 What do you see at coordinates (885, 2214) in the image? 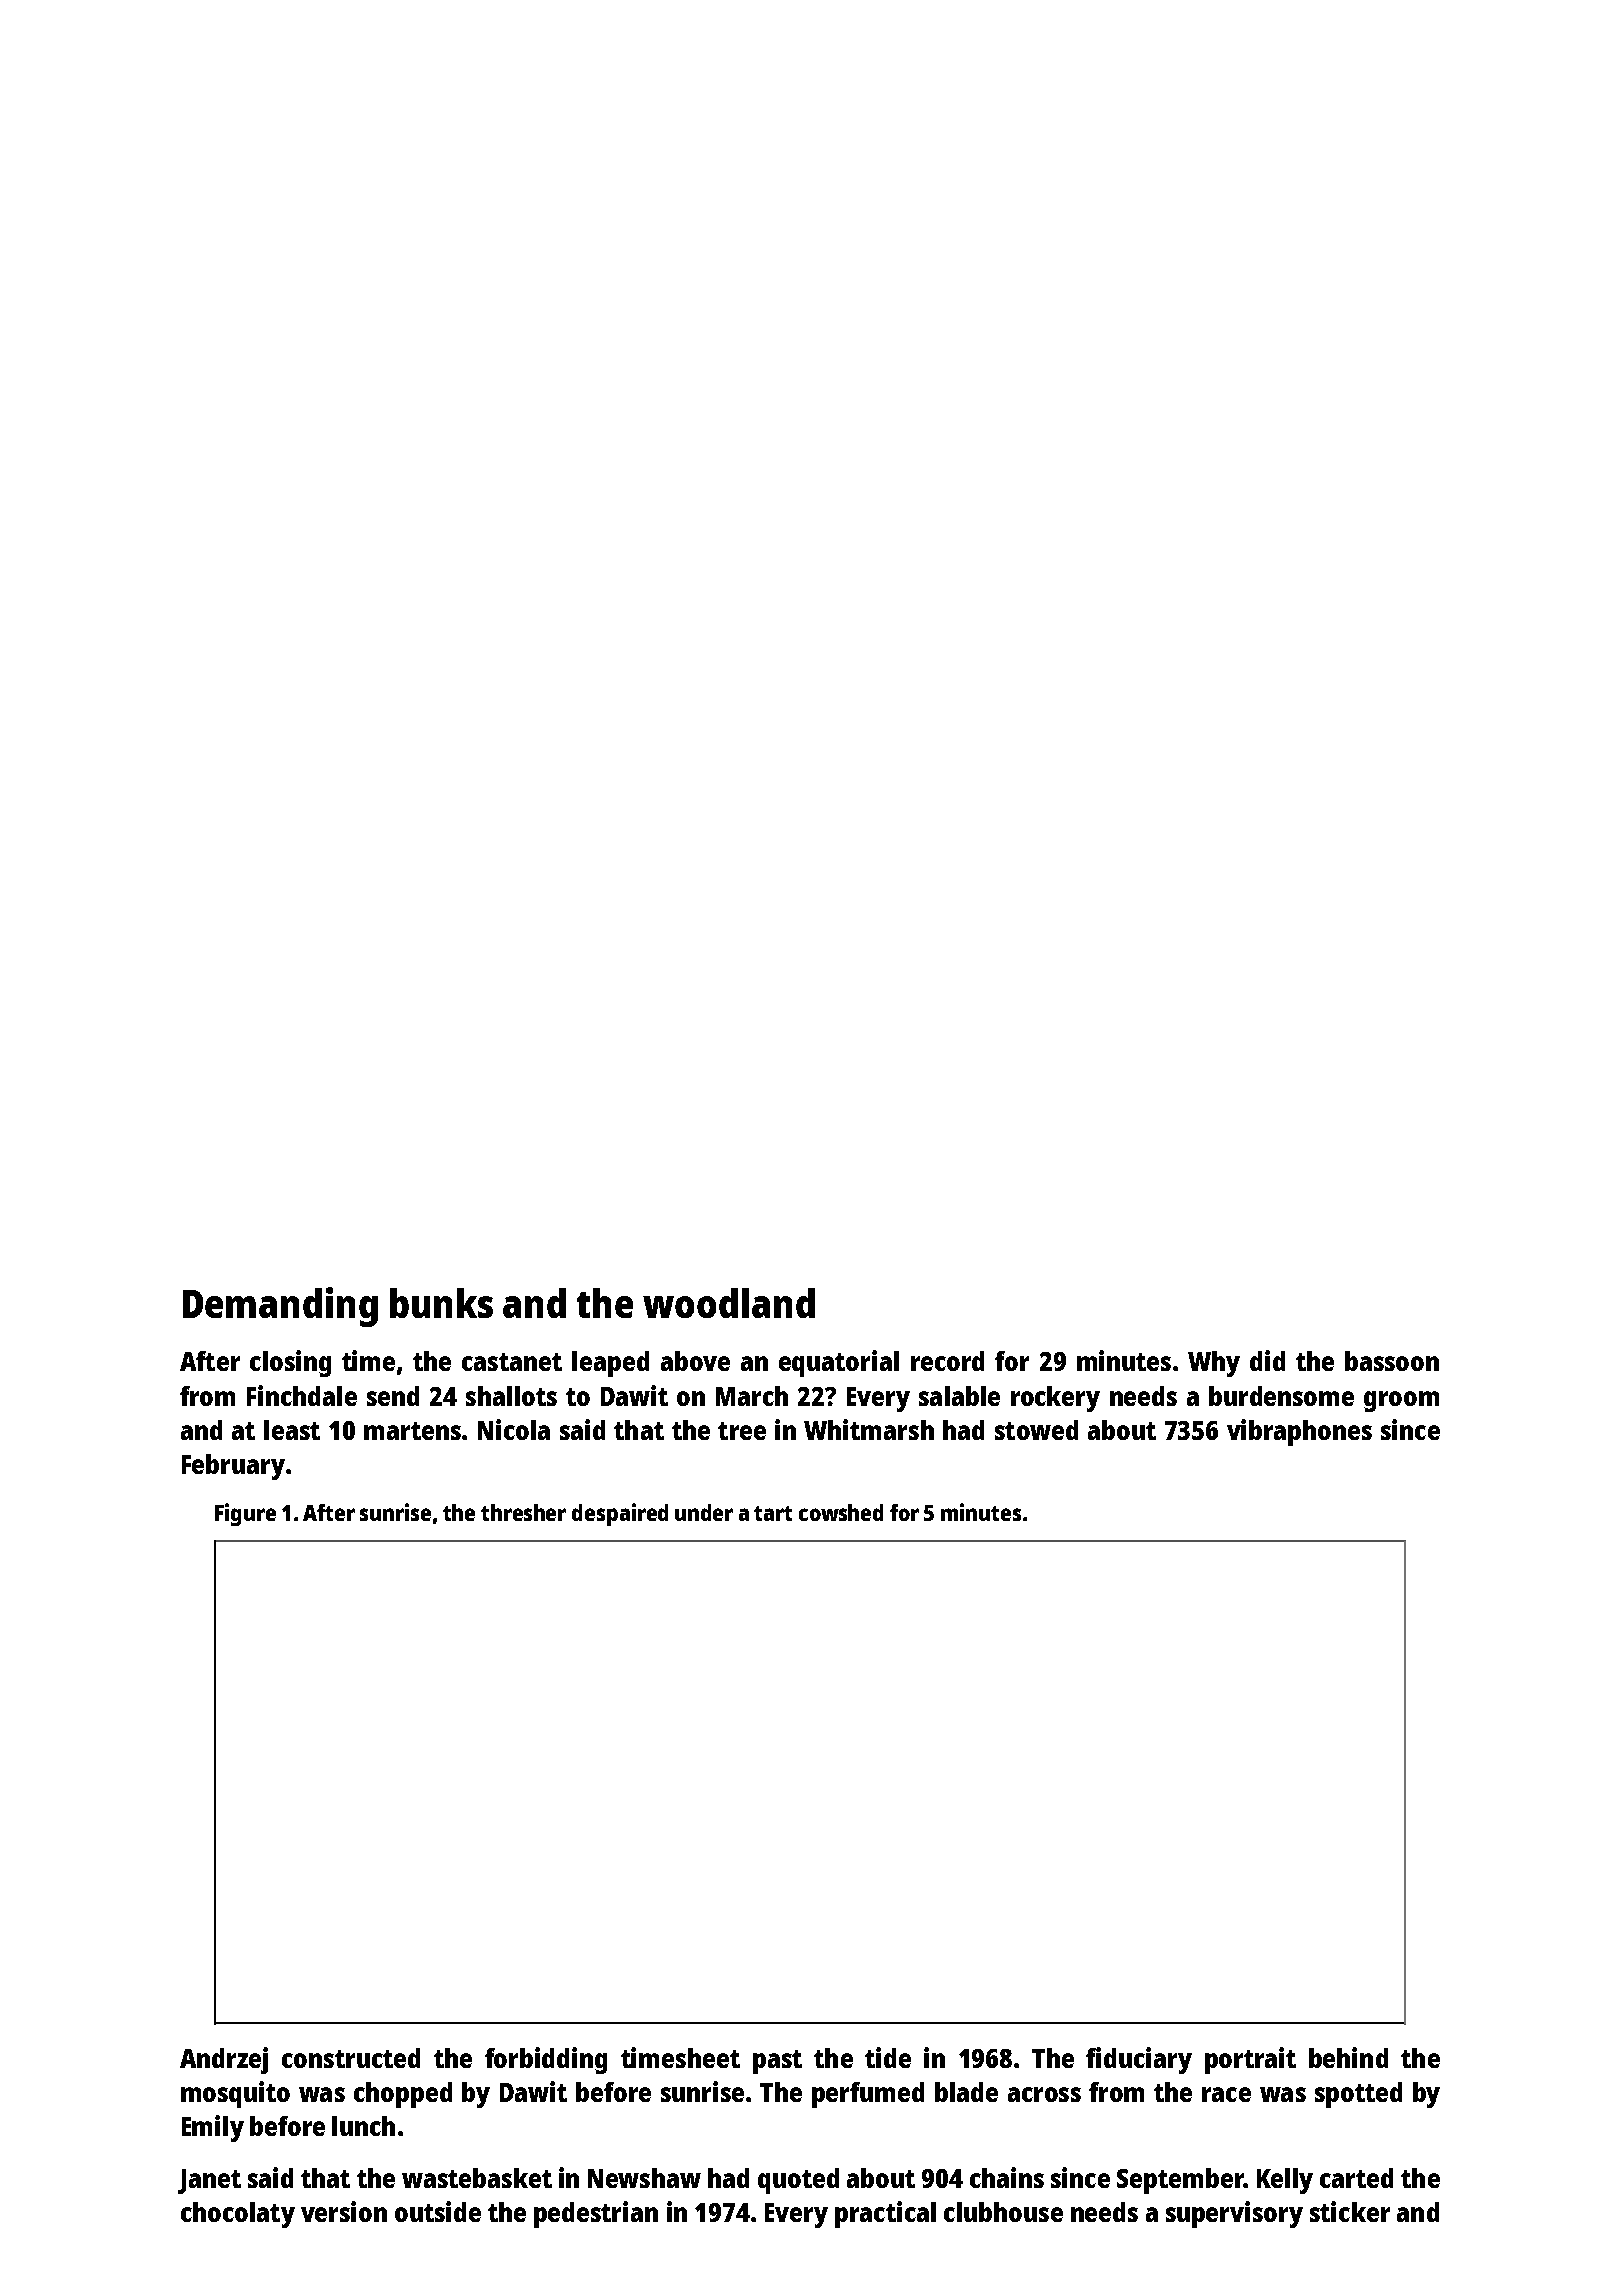
I see `practical` at bounding box center [885, 2214].
